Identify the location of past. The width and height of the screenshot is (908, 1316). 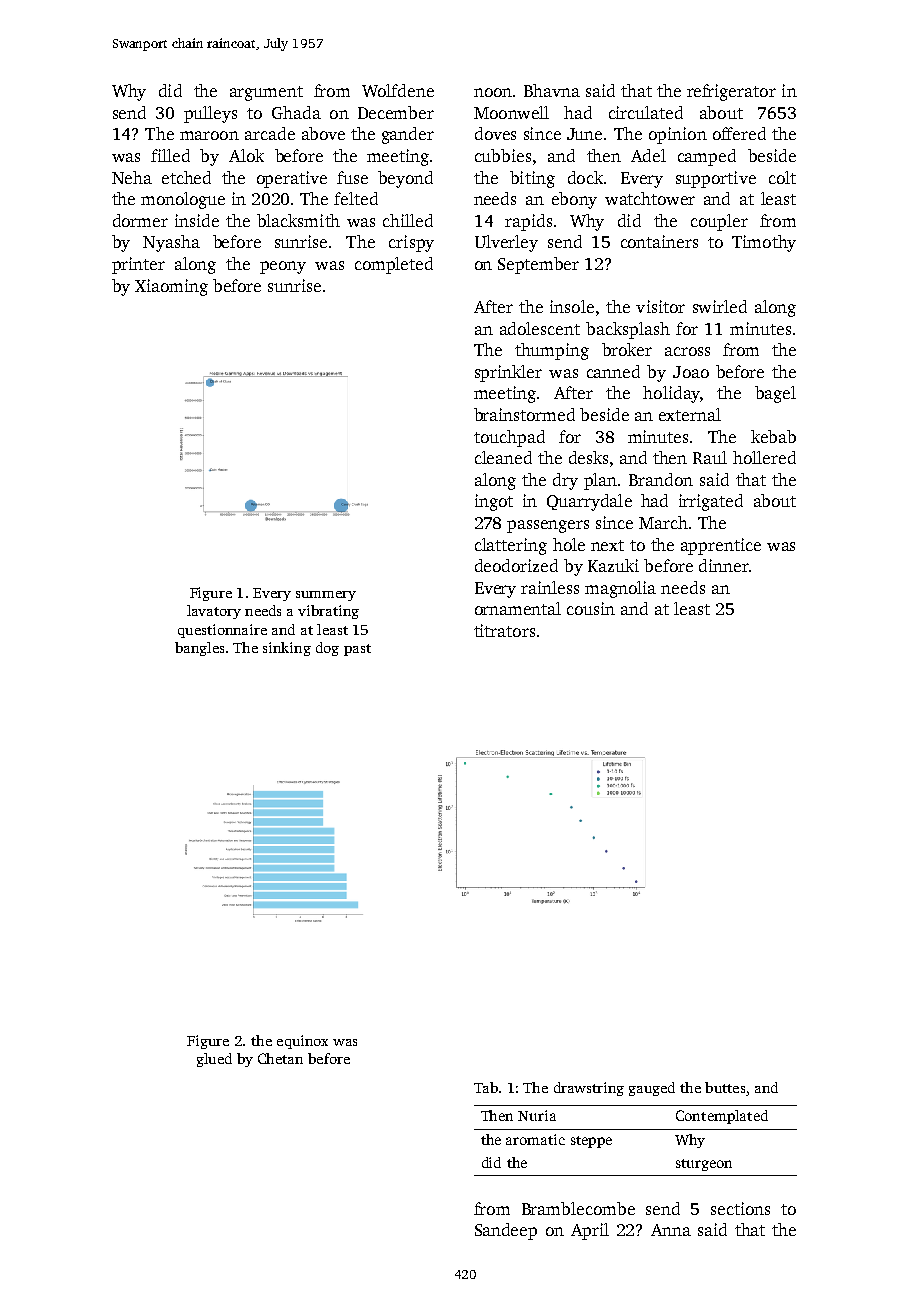
(357, 650).
